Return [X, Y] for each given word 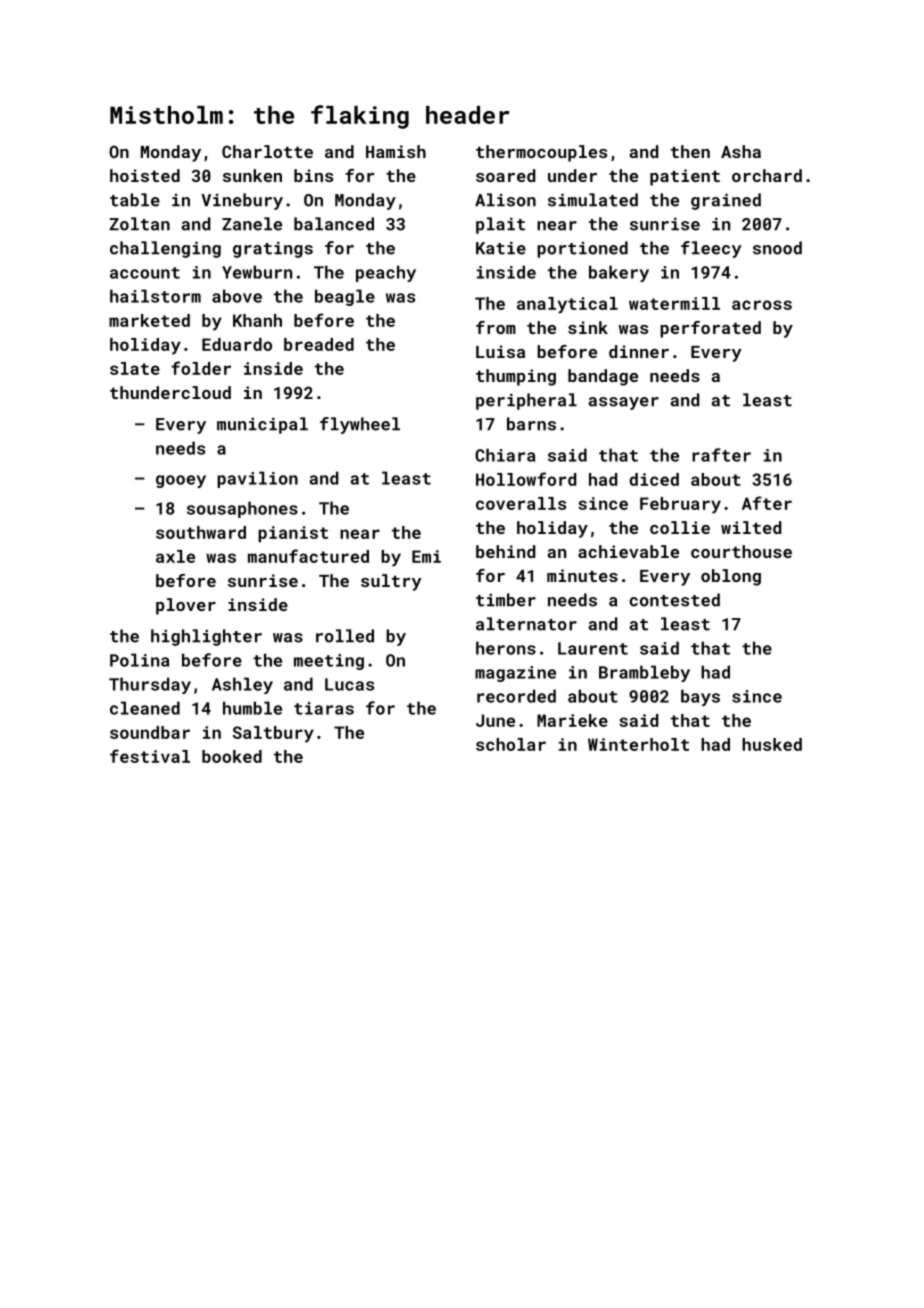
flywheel [360, 425]
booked [232, 756]
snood [777, 248]
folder [201, 368]
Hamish [396, 151]
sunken [252, 175]
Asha [741, 151]
